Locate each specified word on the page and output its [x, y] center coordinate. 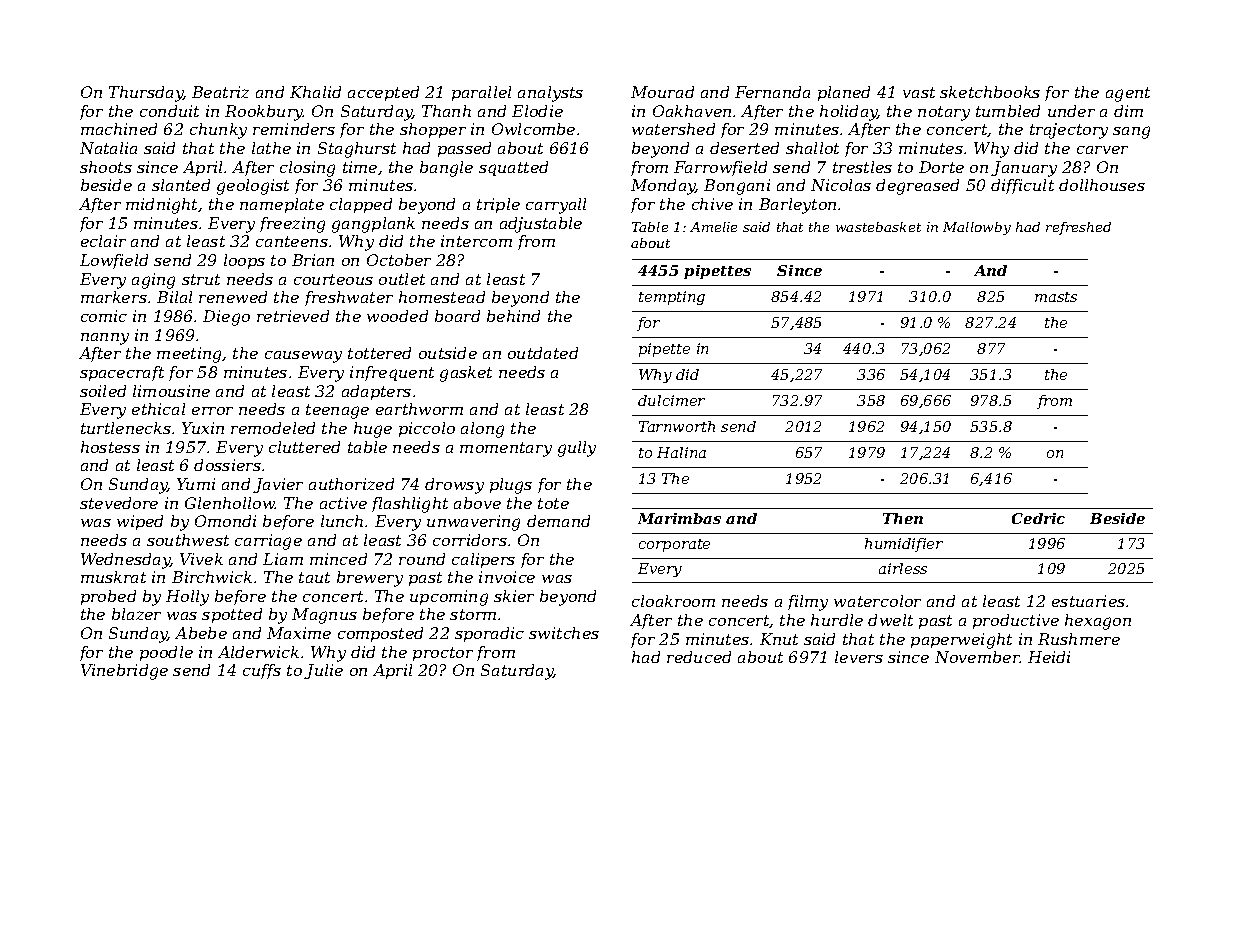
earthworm [419, 409]
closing [307, 169]
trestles [862, 167]
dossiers [227, 465]
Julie [323, 671]
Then [903, 518]
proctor [443, 654]
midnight [162, 206]
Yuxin [203, 428]
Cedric [1038, 518]
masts [1056, 297]
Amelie [713, 227]
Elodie [537, 111]
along [482, 430]
